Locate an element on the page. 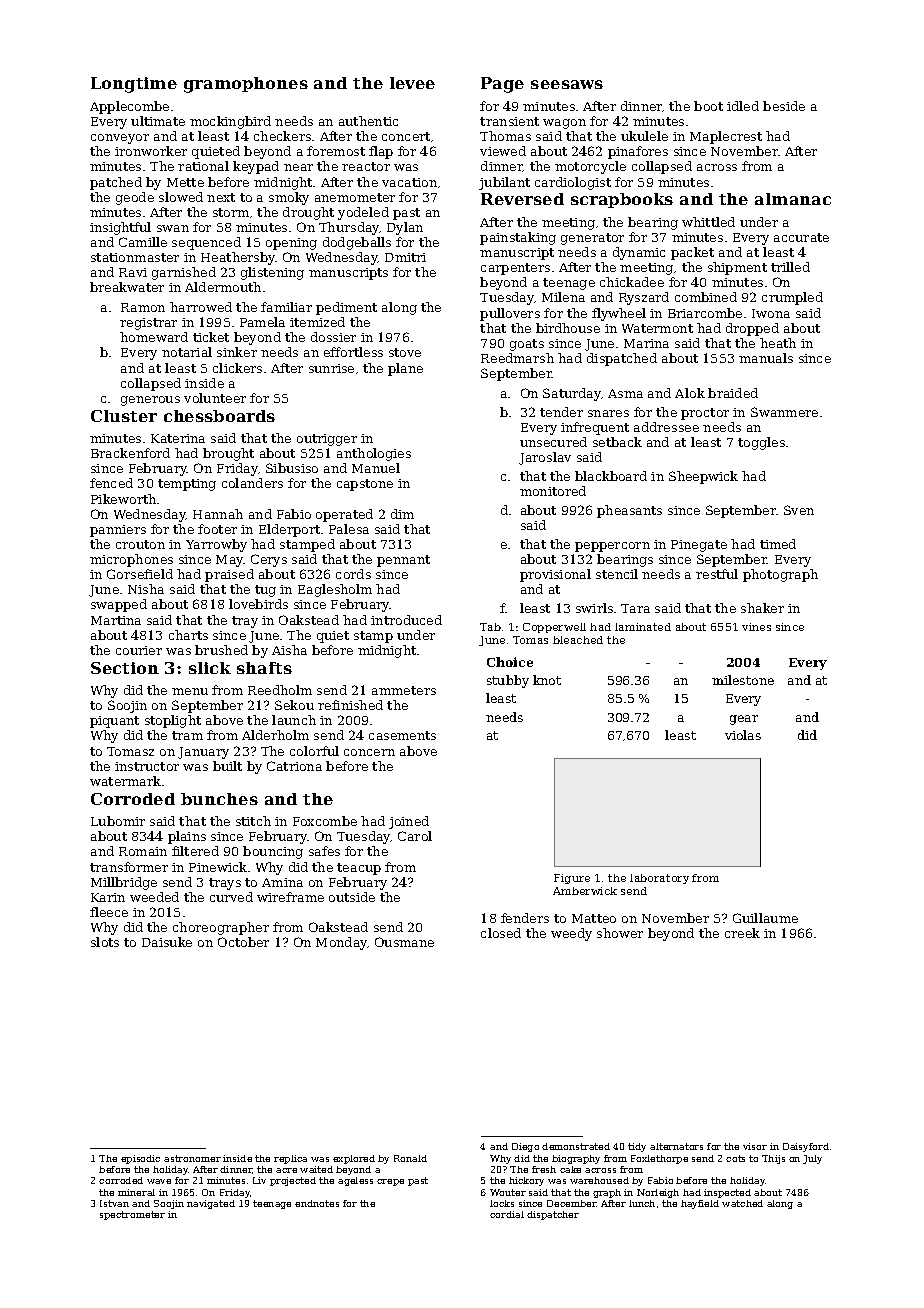 The height and width of the document is (1308, 924). cake is located at coordinates (570, 1169).
